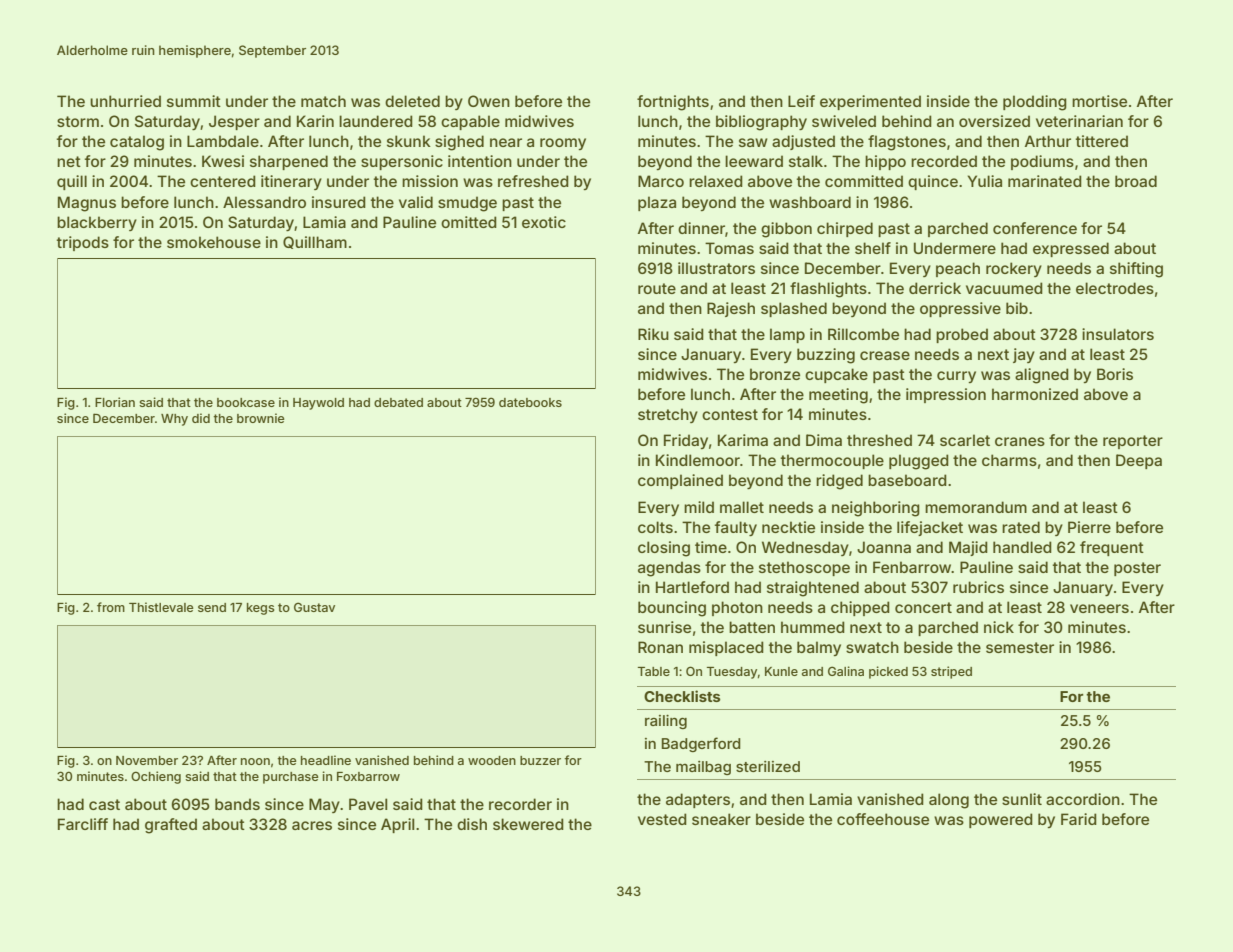 The height and width of the screenshot is (952, 1233). Describe the element at coordinates (314, 607) in the screenshot. I see `Gustav` at that location.
